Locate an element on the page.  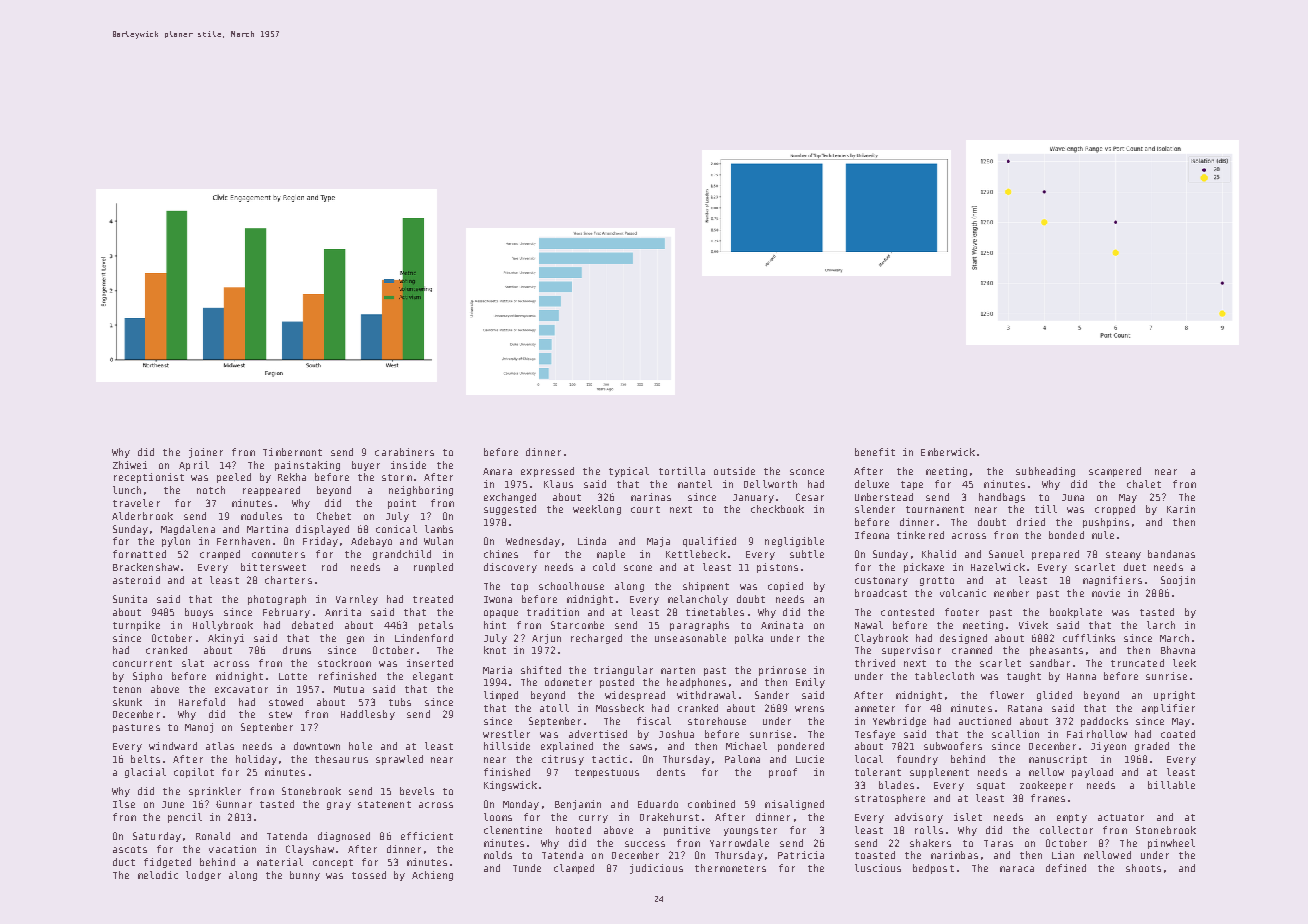
Emberwick is located at coordinates (948, 452).
